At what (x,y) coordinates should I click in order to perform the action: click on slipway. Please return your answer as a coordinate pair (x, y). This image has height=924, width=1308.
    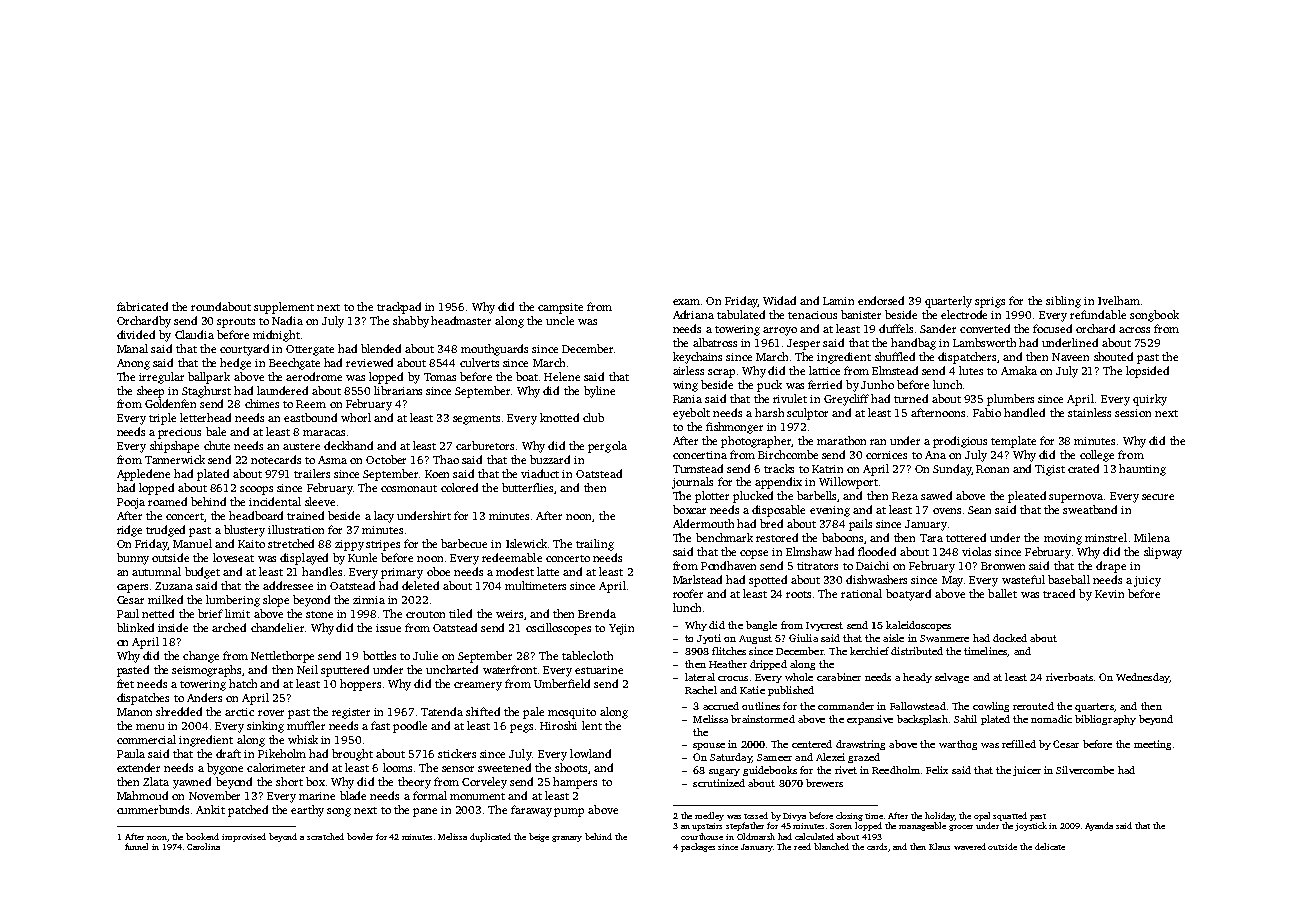
    Looking at the image, I should click on (1163, 553).
